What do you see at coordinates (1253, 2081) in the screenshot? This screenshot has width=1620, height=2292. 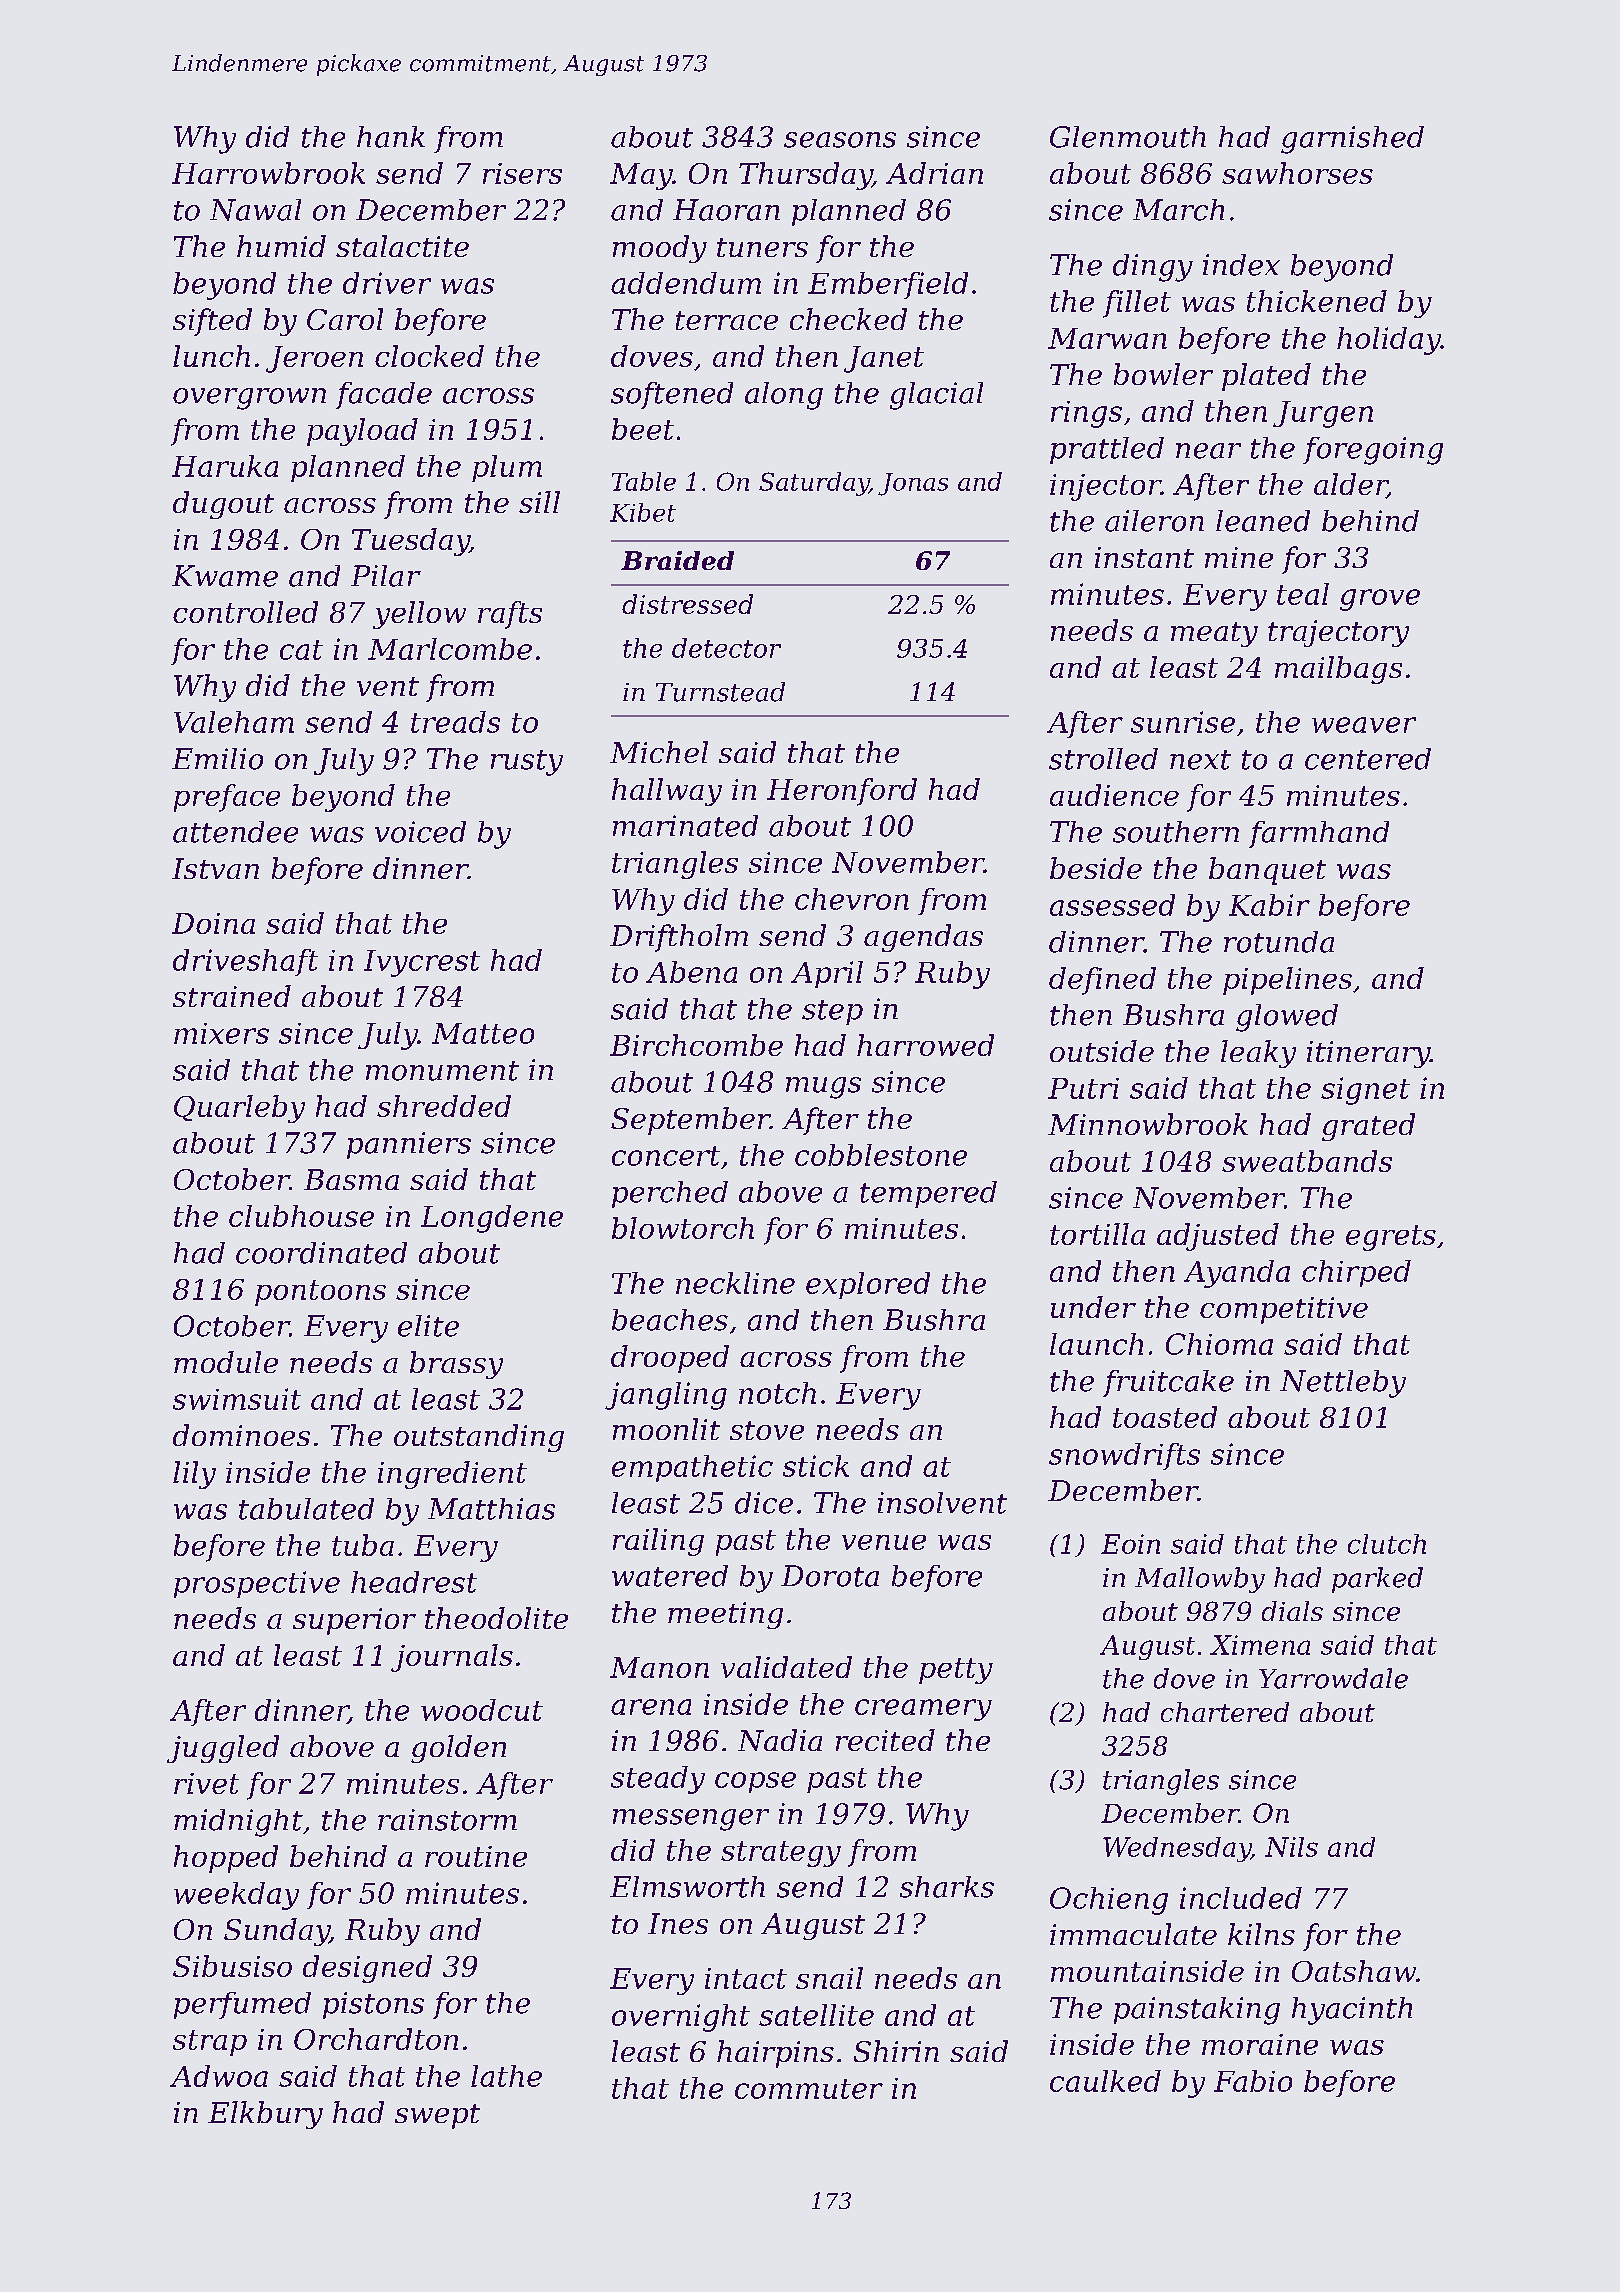 I see `Fabio` at bounding box center [1253, 2081].
